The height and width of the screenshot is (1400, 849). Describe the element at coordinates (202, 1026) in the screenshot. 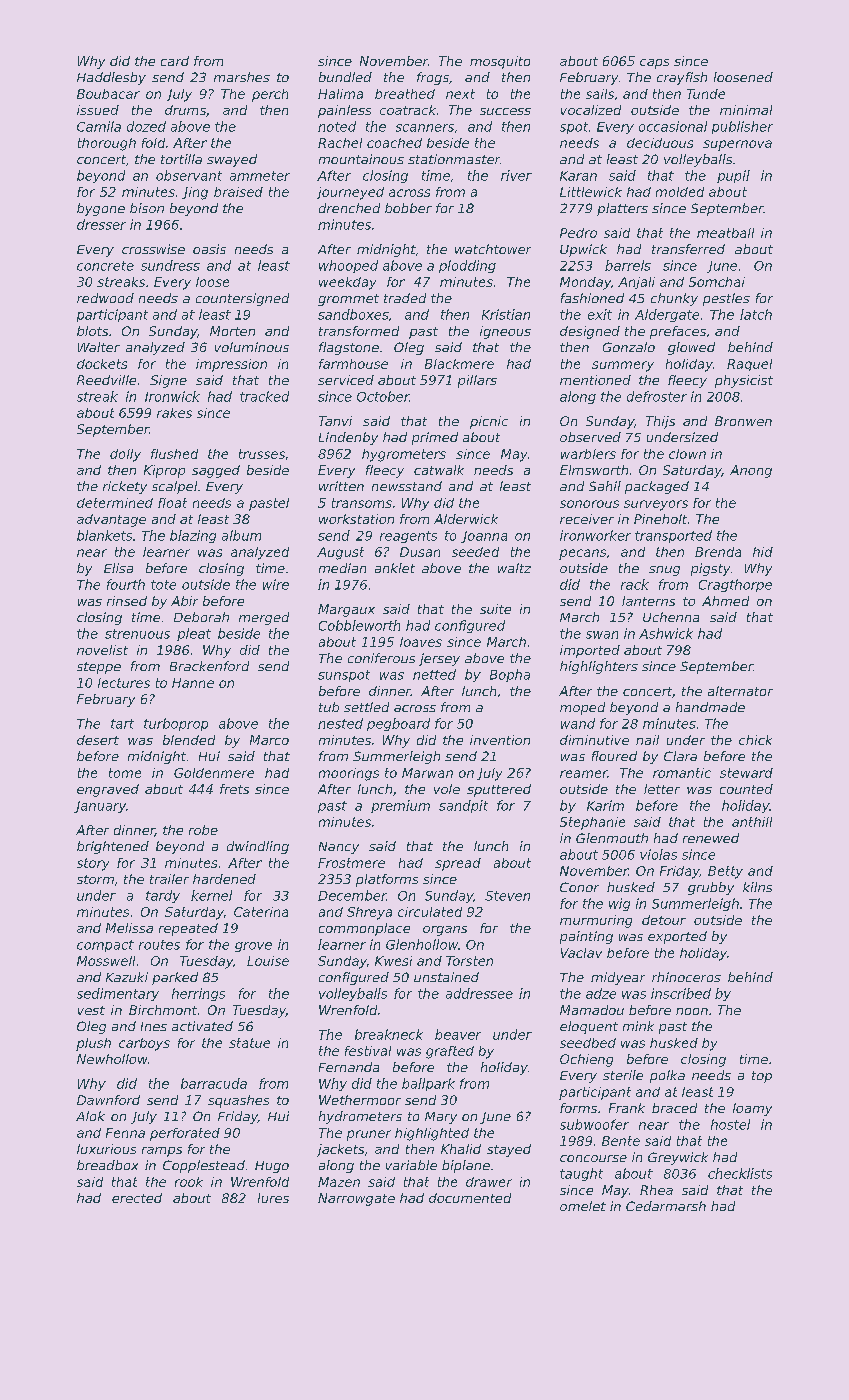

I see `activated` at that location.
